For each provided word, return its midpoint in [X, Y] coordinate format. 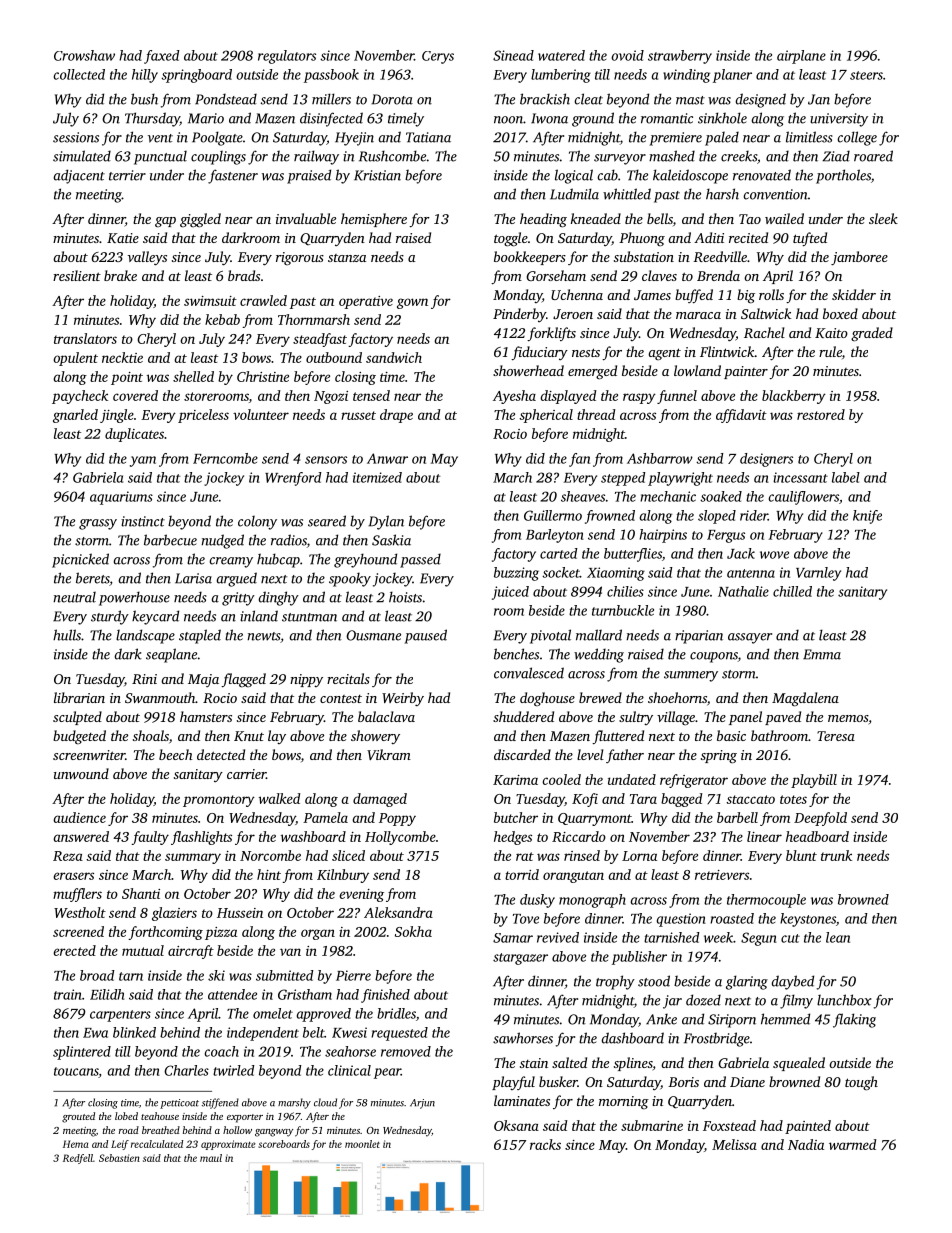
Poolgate [217, 138]
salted [569, 1062]
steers [866, 75]
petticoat [179, 1104]
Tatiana [428, 137]
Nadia [806, 1144]
